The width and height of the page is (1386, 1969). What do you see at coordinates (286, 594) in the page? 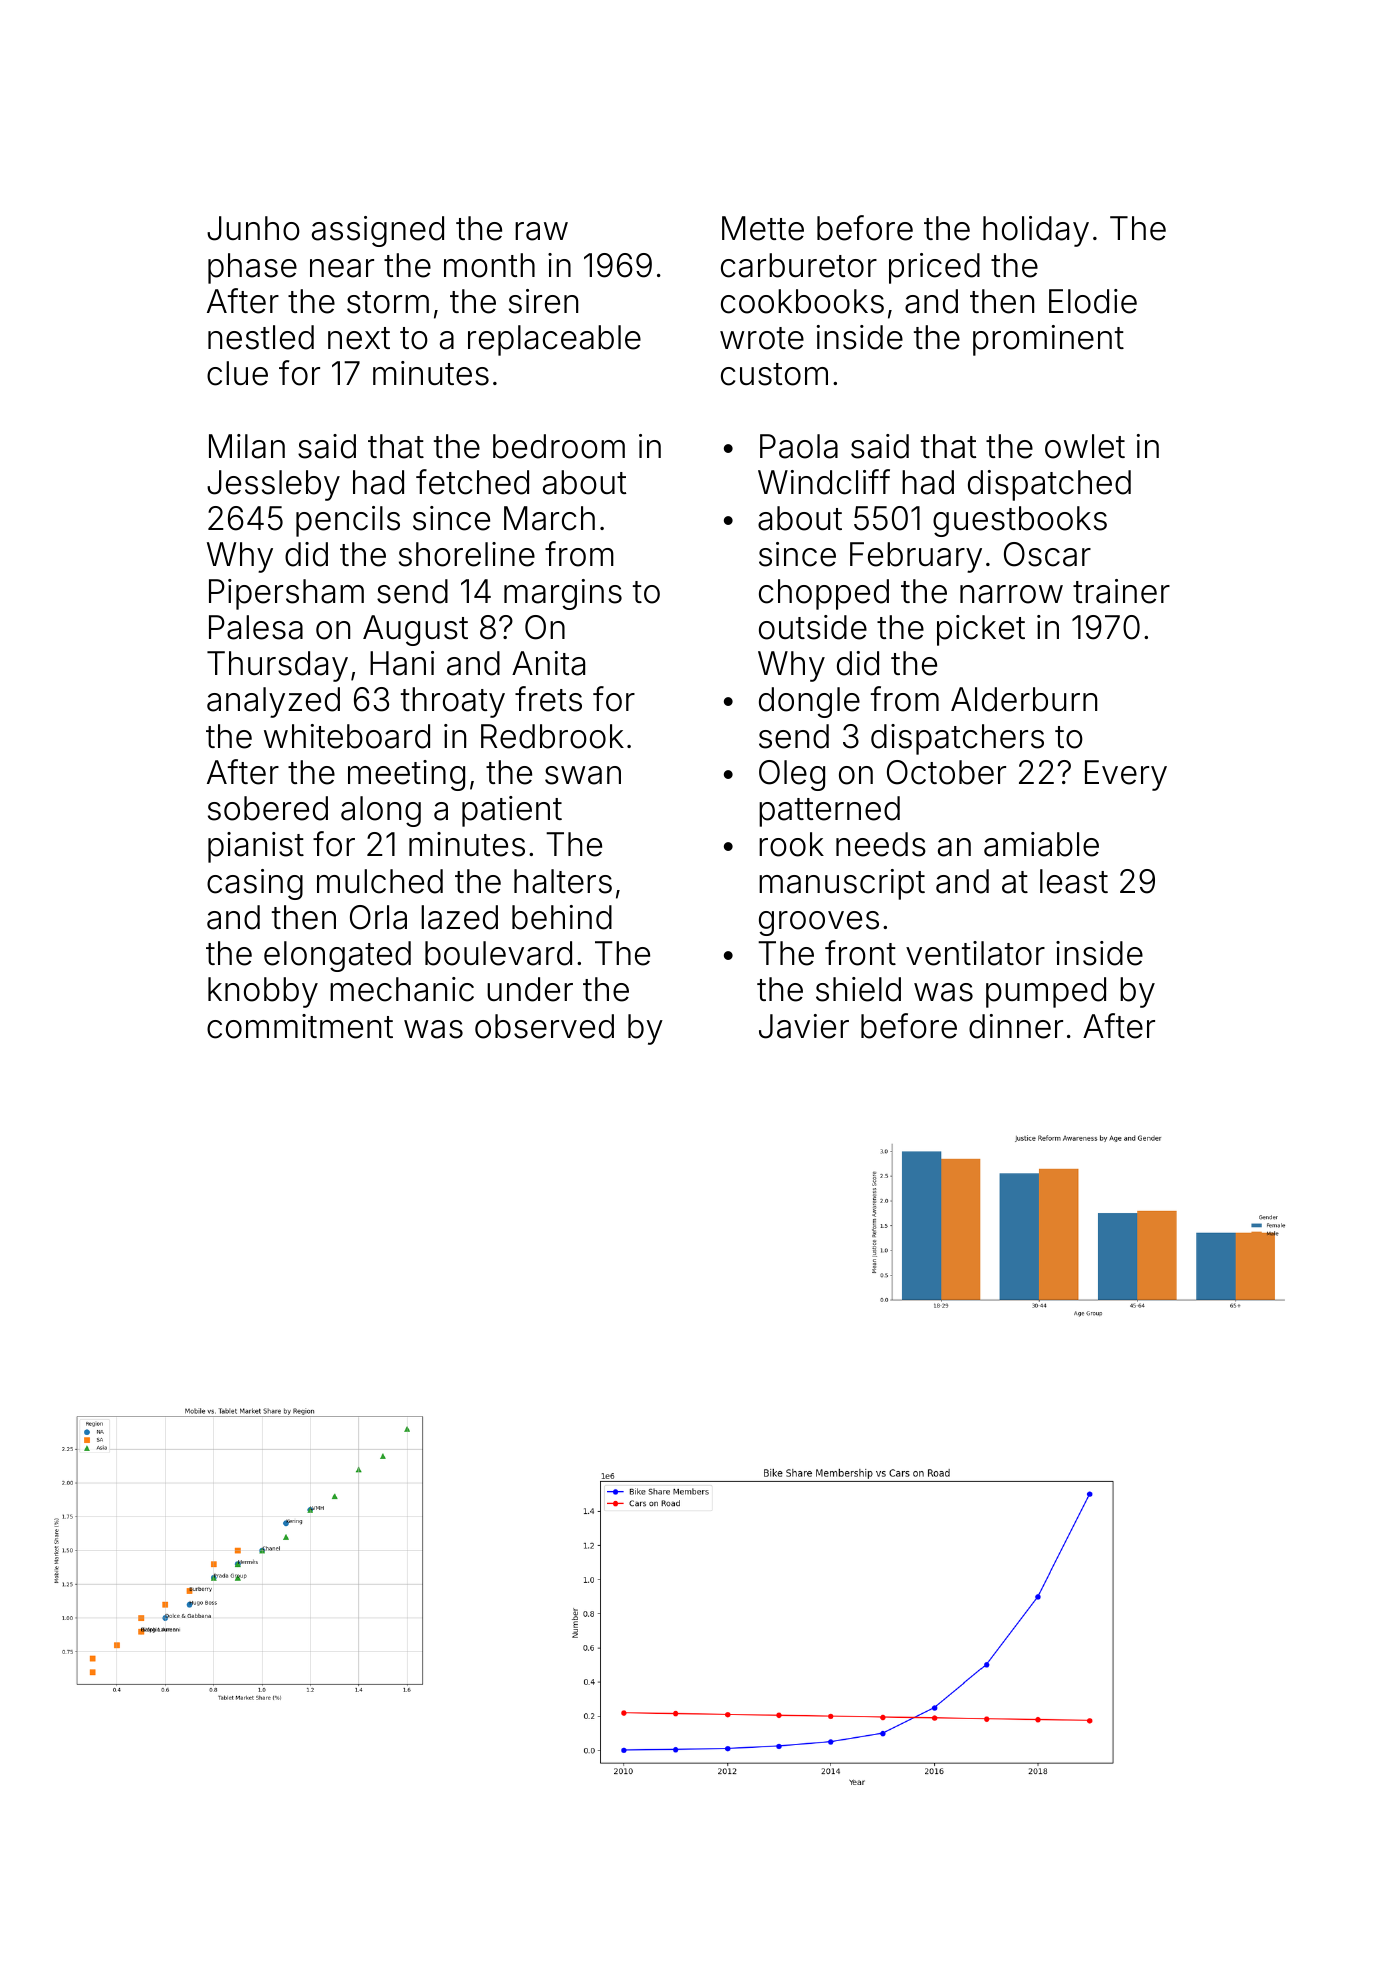
I see `Pipersham` at bounding box center [286, 594].
